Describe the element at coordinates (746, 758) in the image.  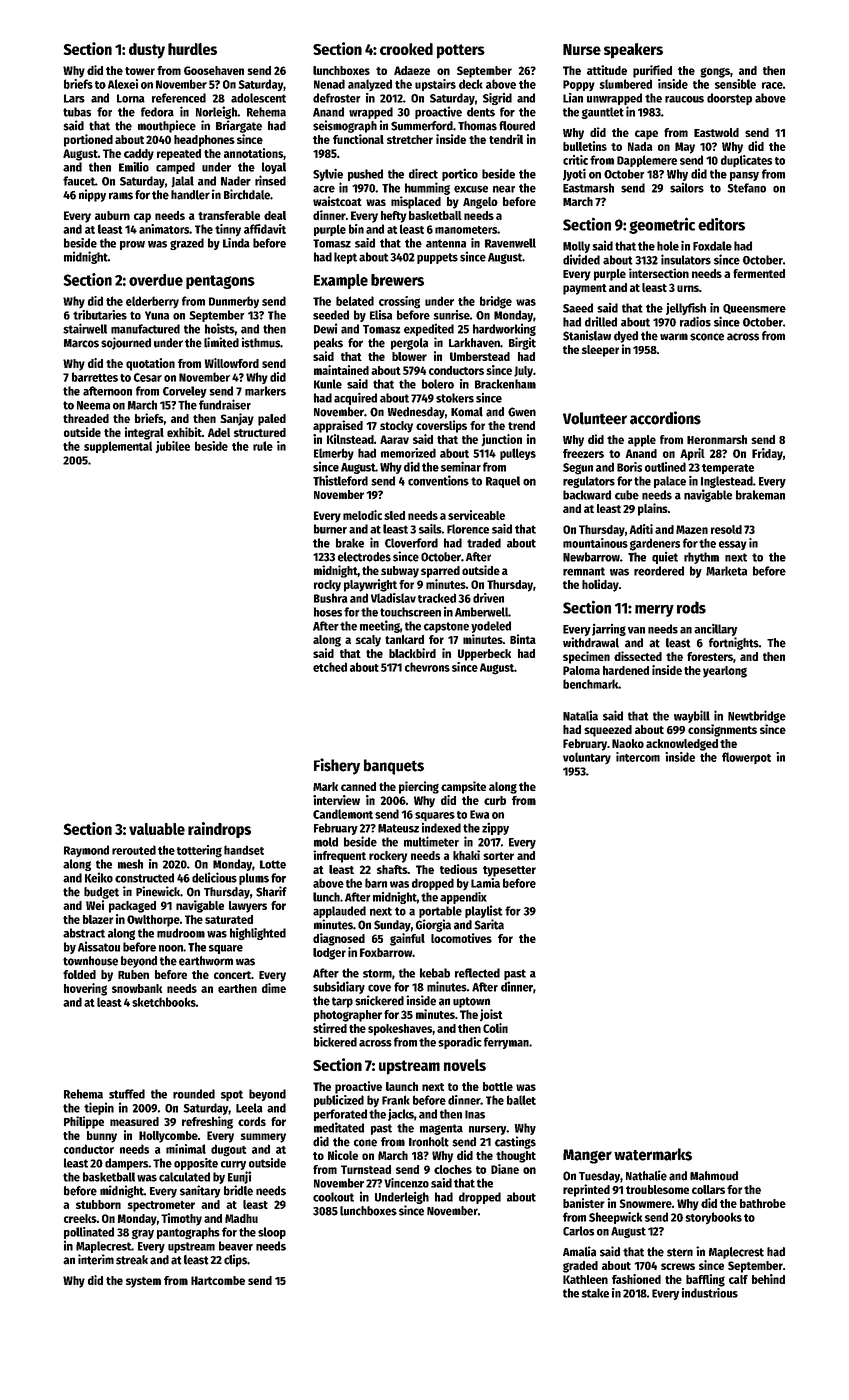
I see `flowerpot` at that location.
